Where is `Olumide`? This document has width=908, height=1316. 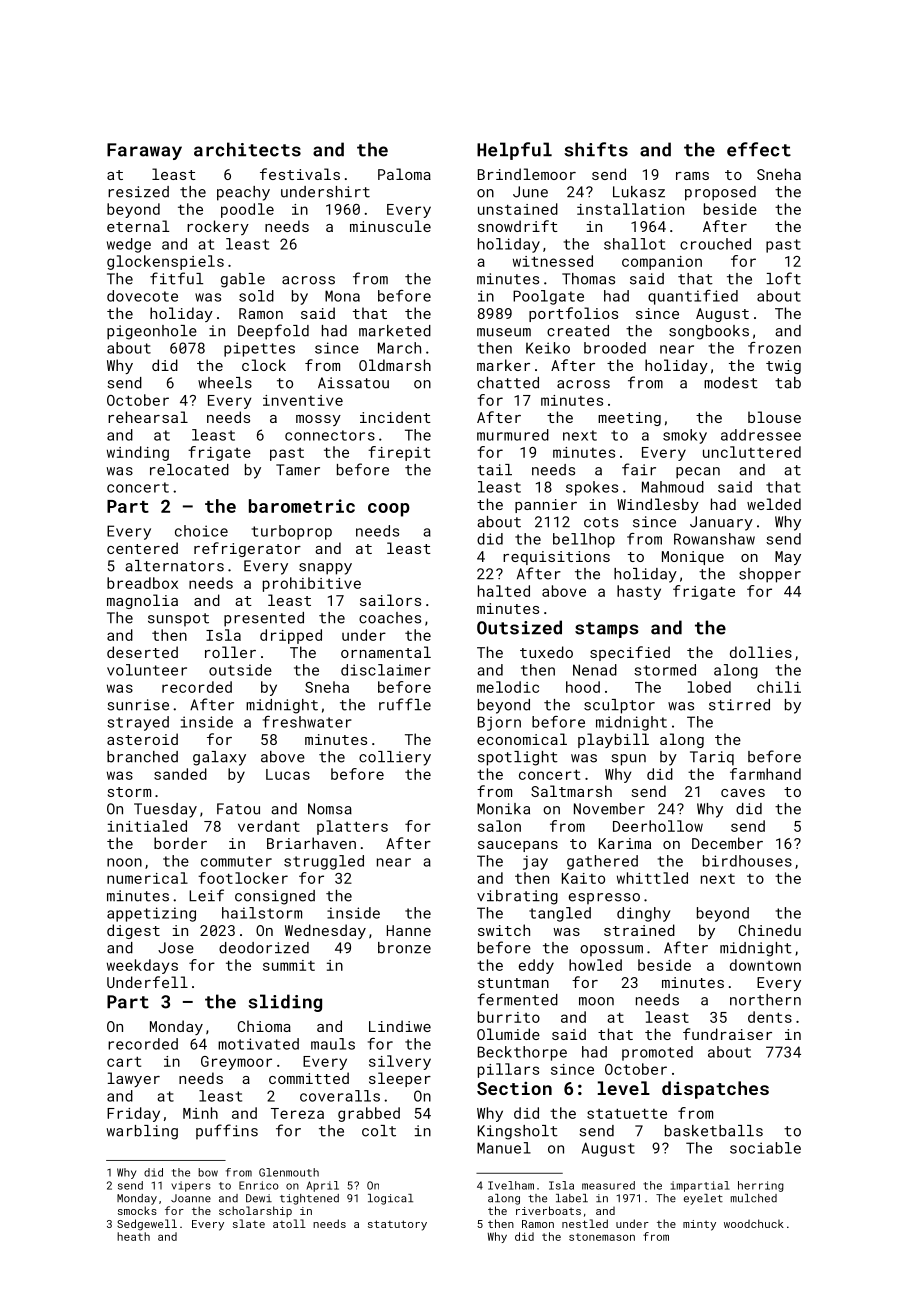
Olumide is located at coordinates (508, 1034).
